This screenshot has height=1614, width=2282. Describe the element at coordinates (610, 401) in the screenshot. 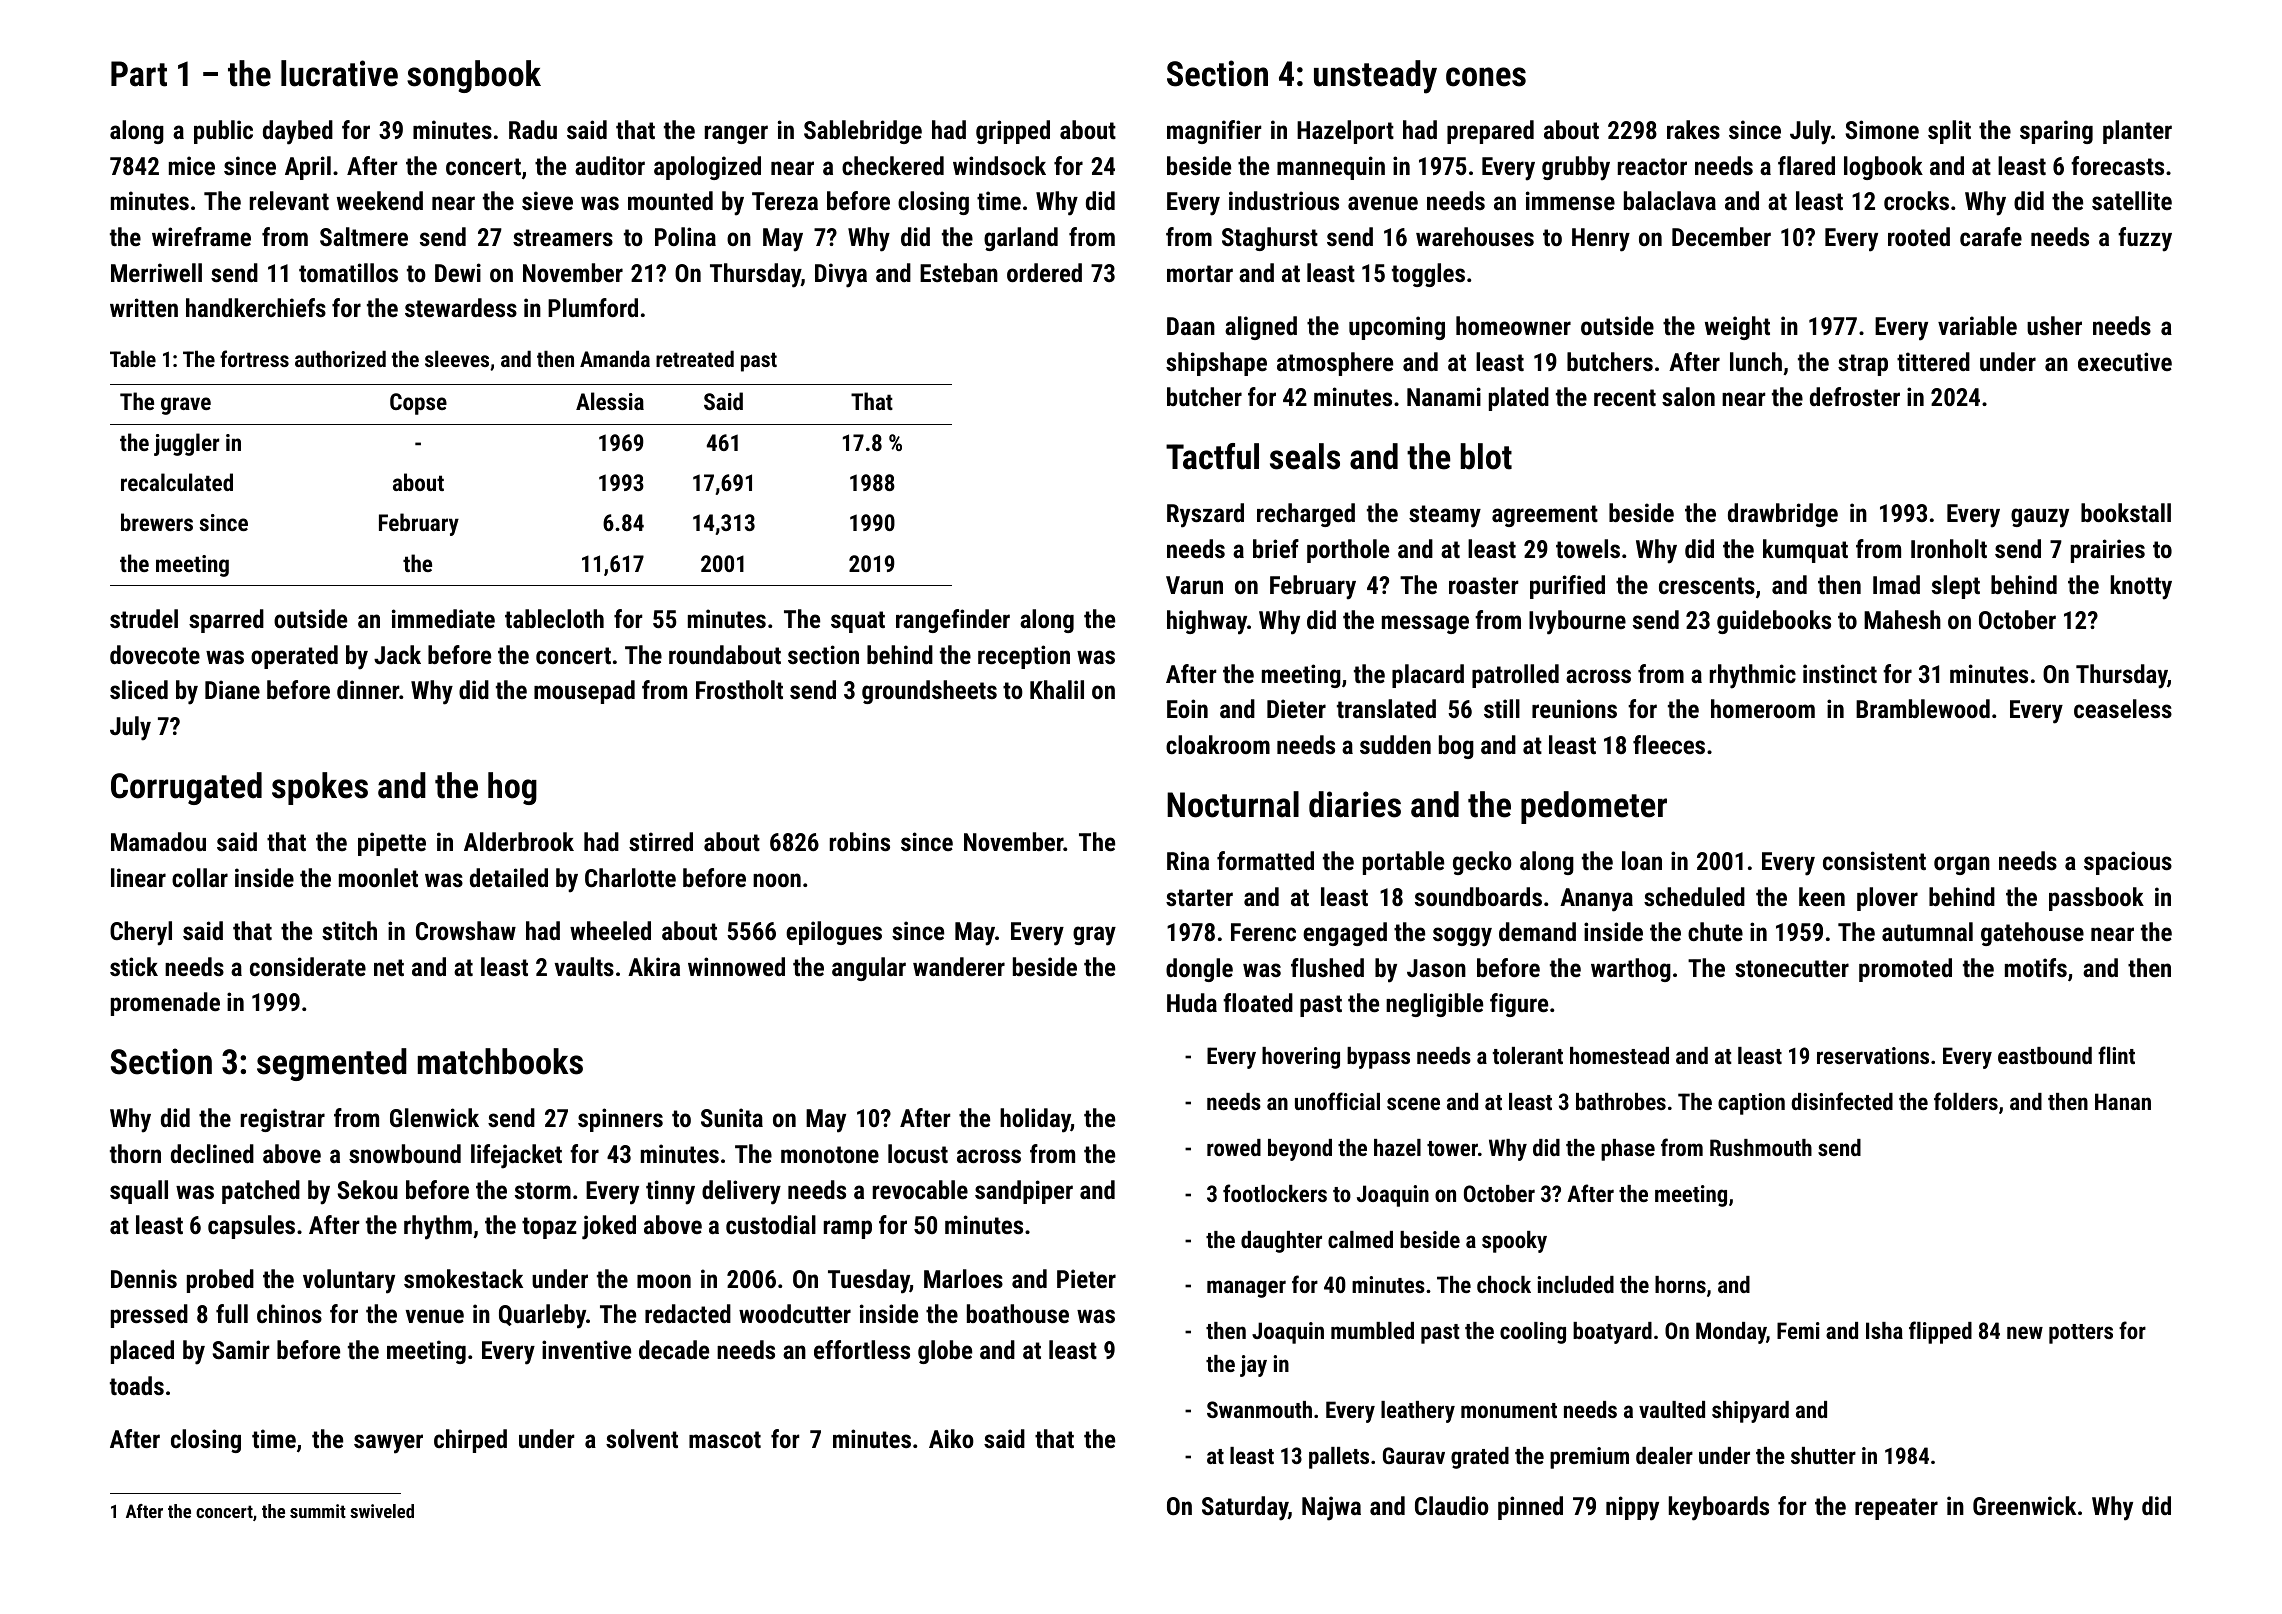

I see `Alessia` at that location.
